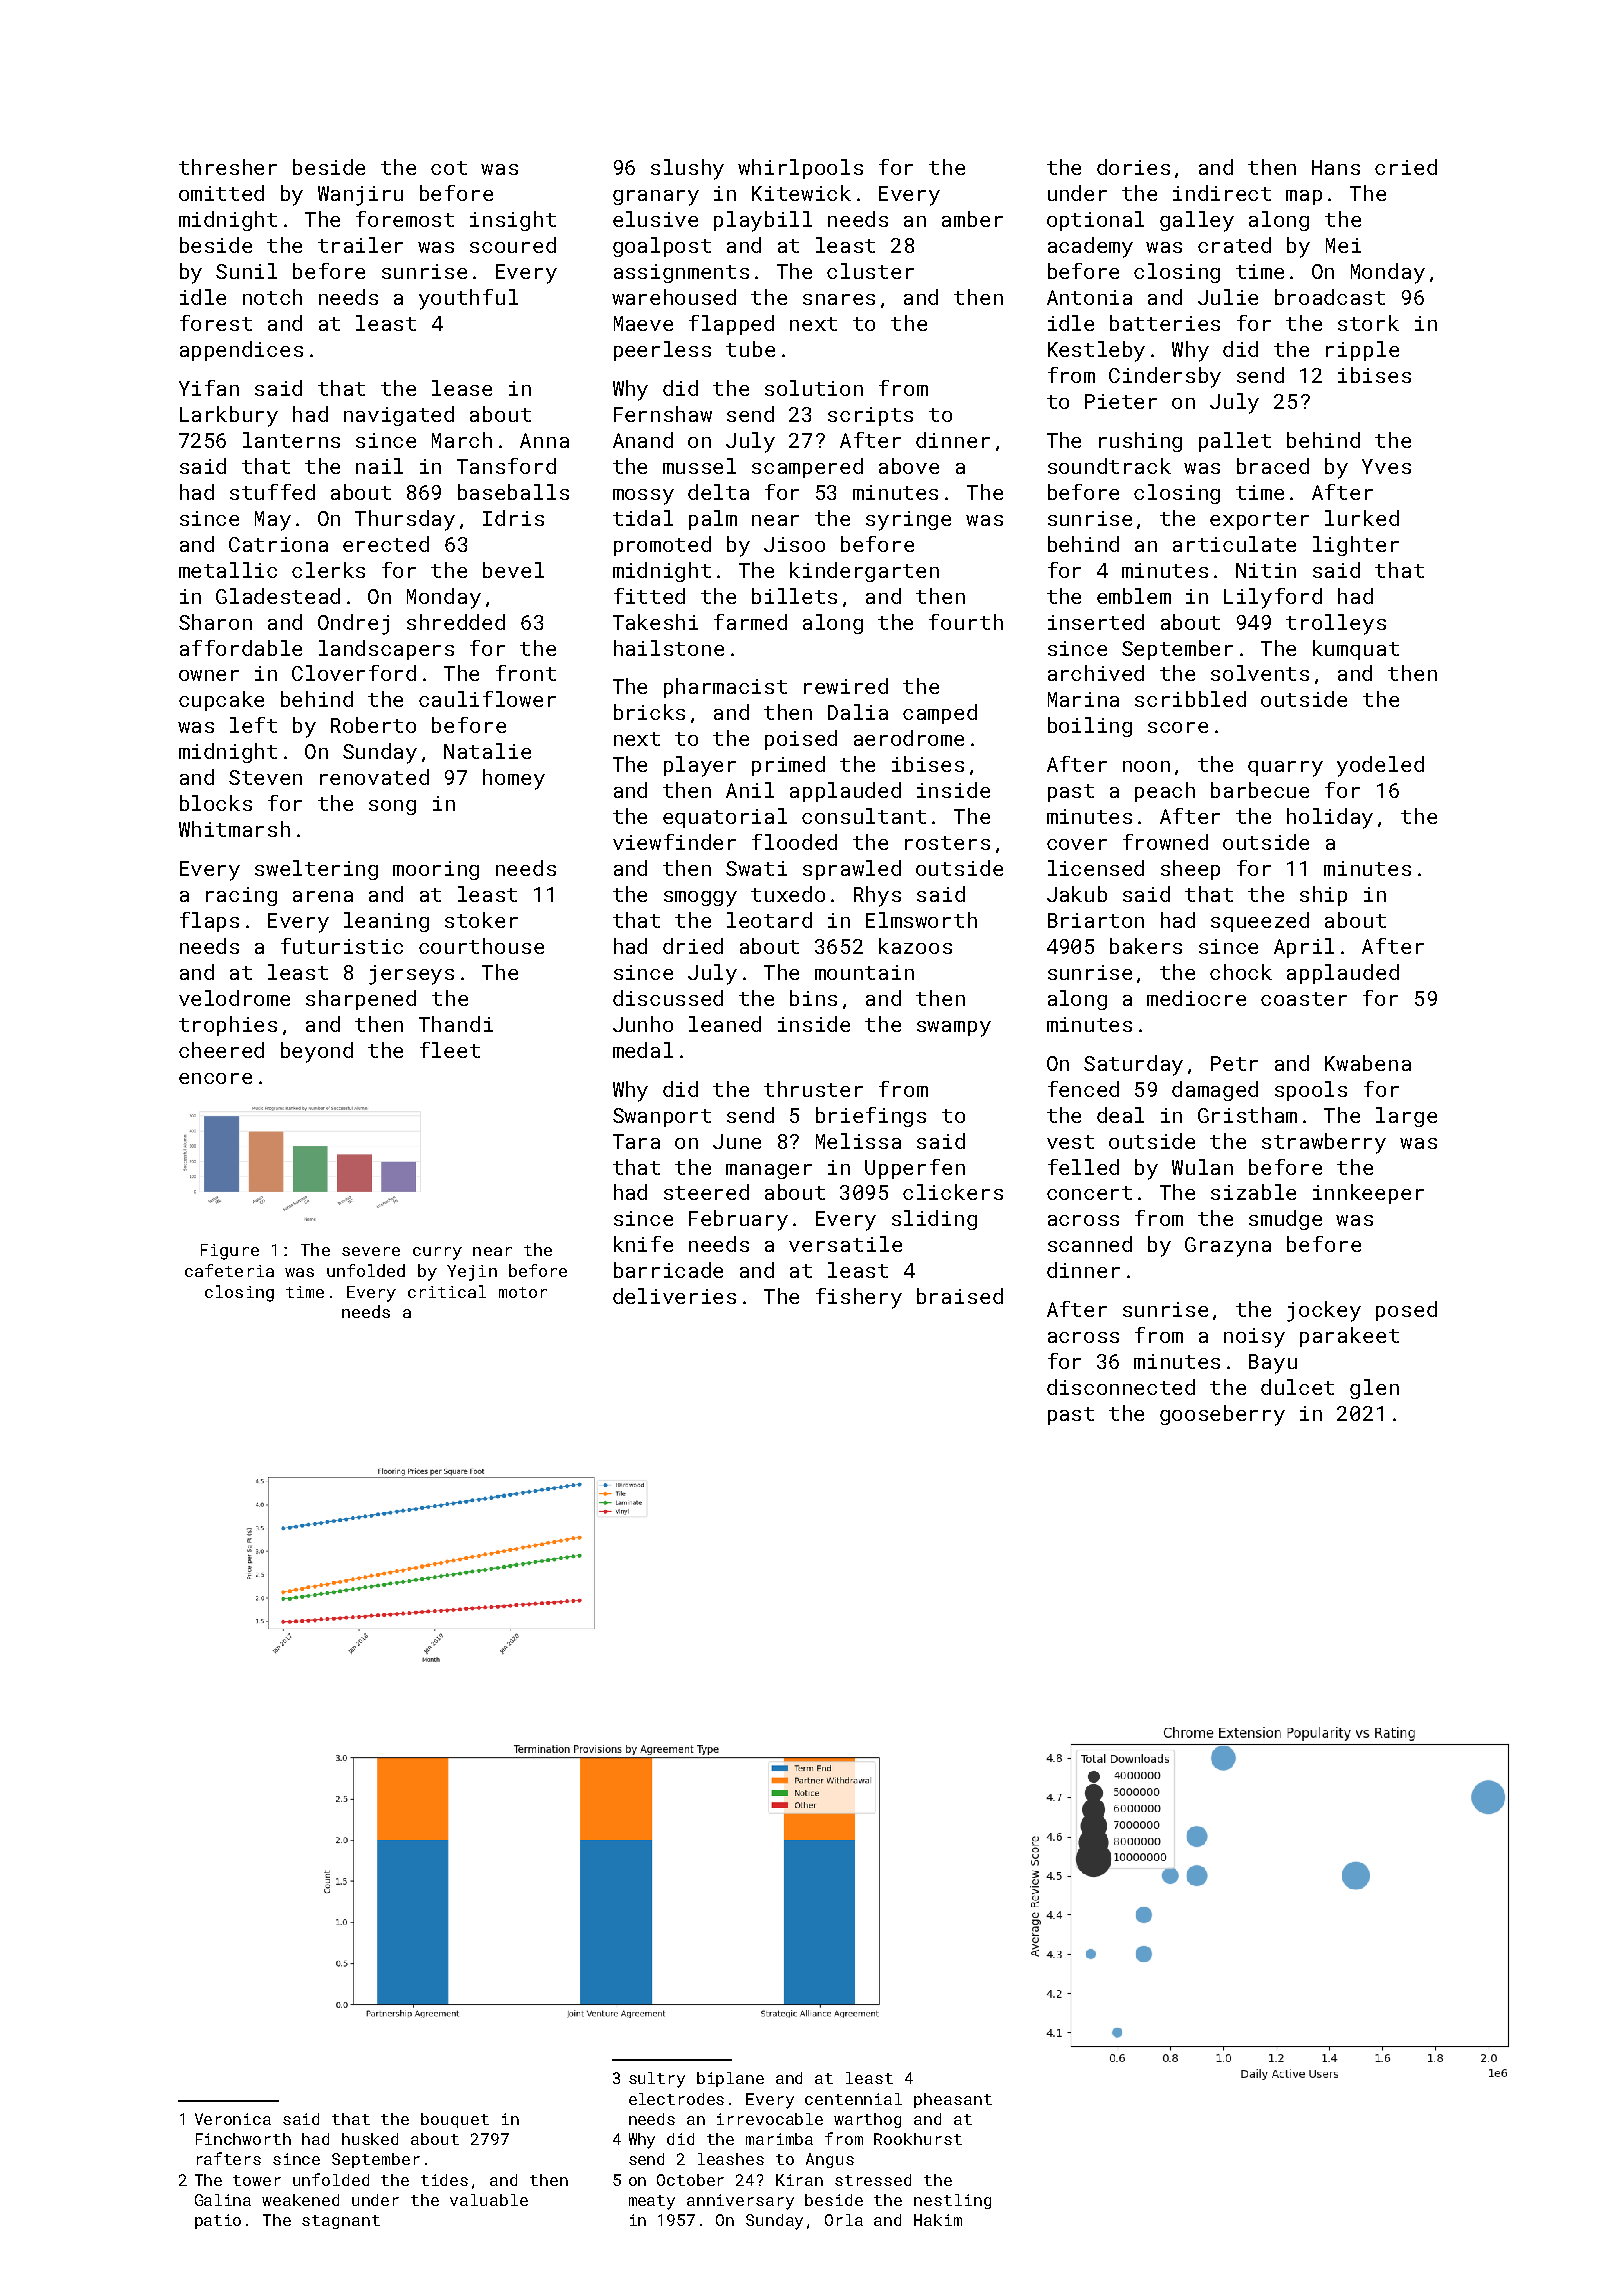 The image size is (1620, 2292). What do you see at coordinates (870, 416) in the screenshot?
I see `scripts` at bounding box center [870, 416].
